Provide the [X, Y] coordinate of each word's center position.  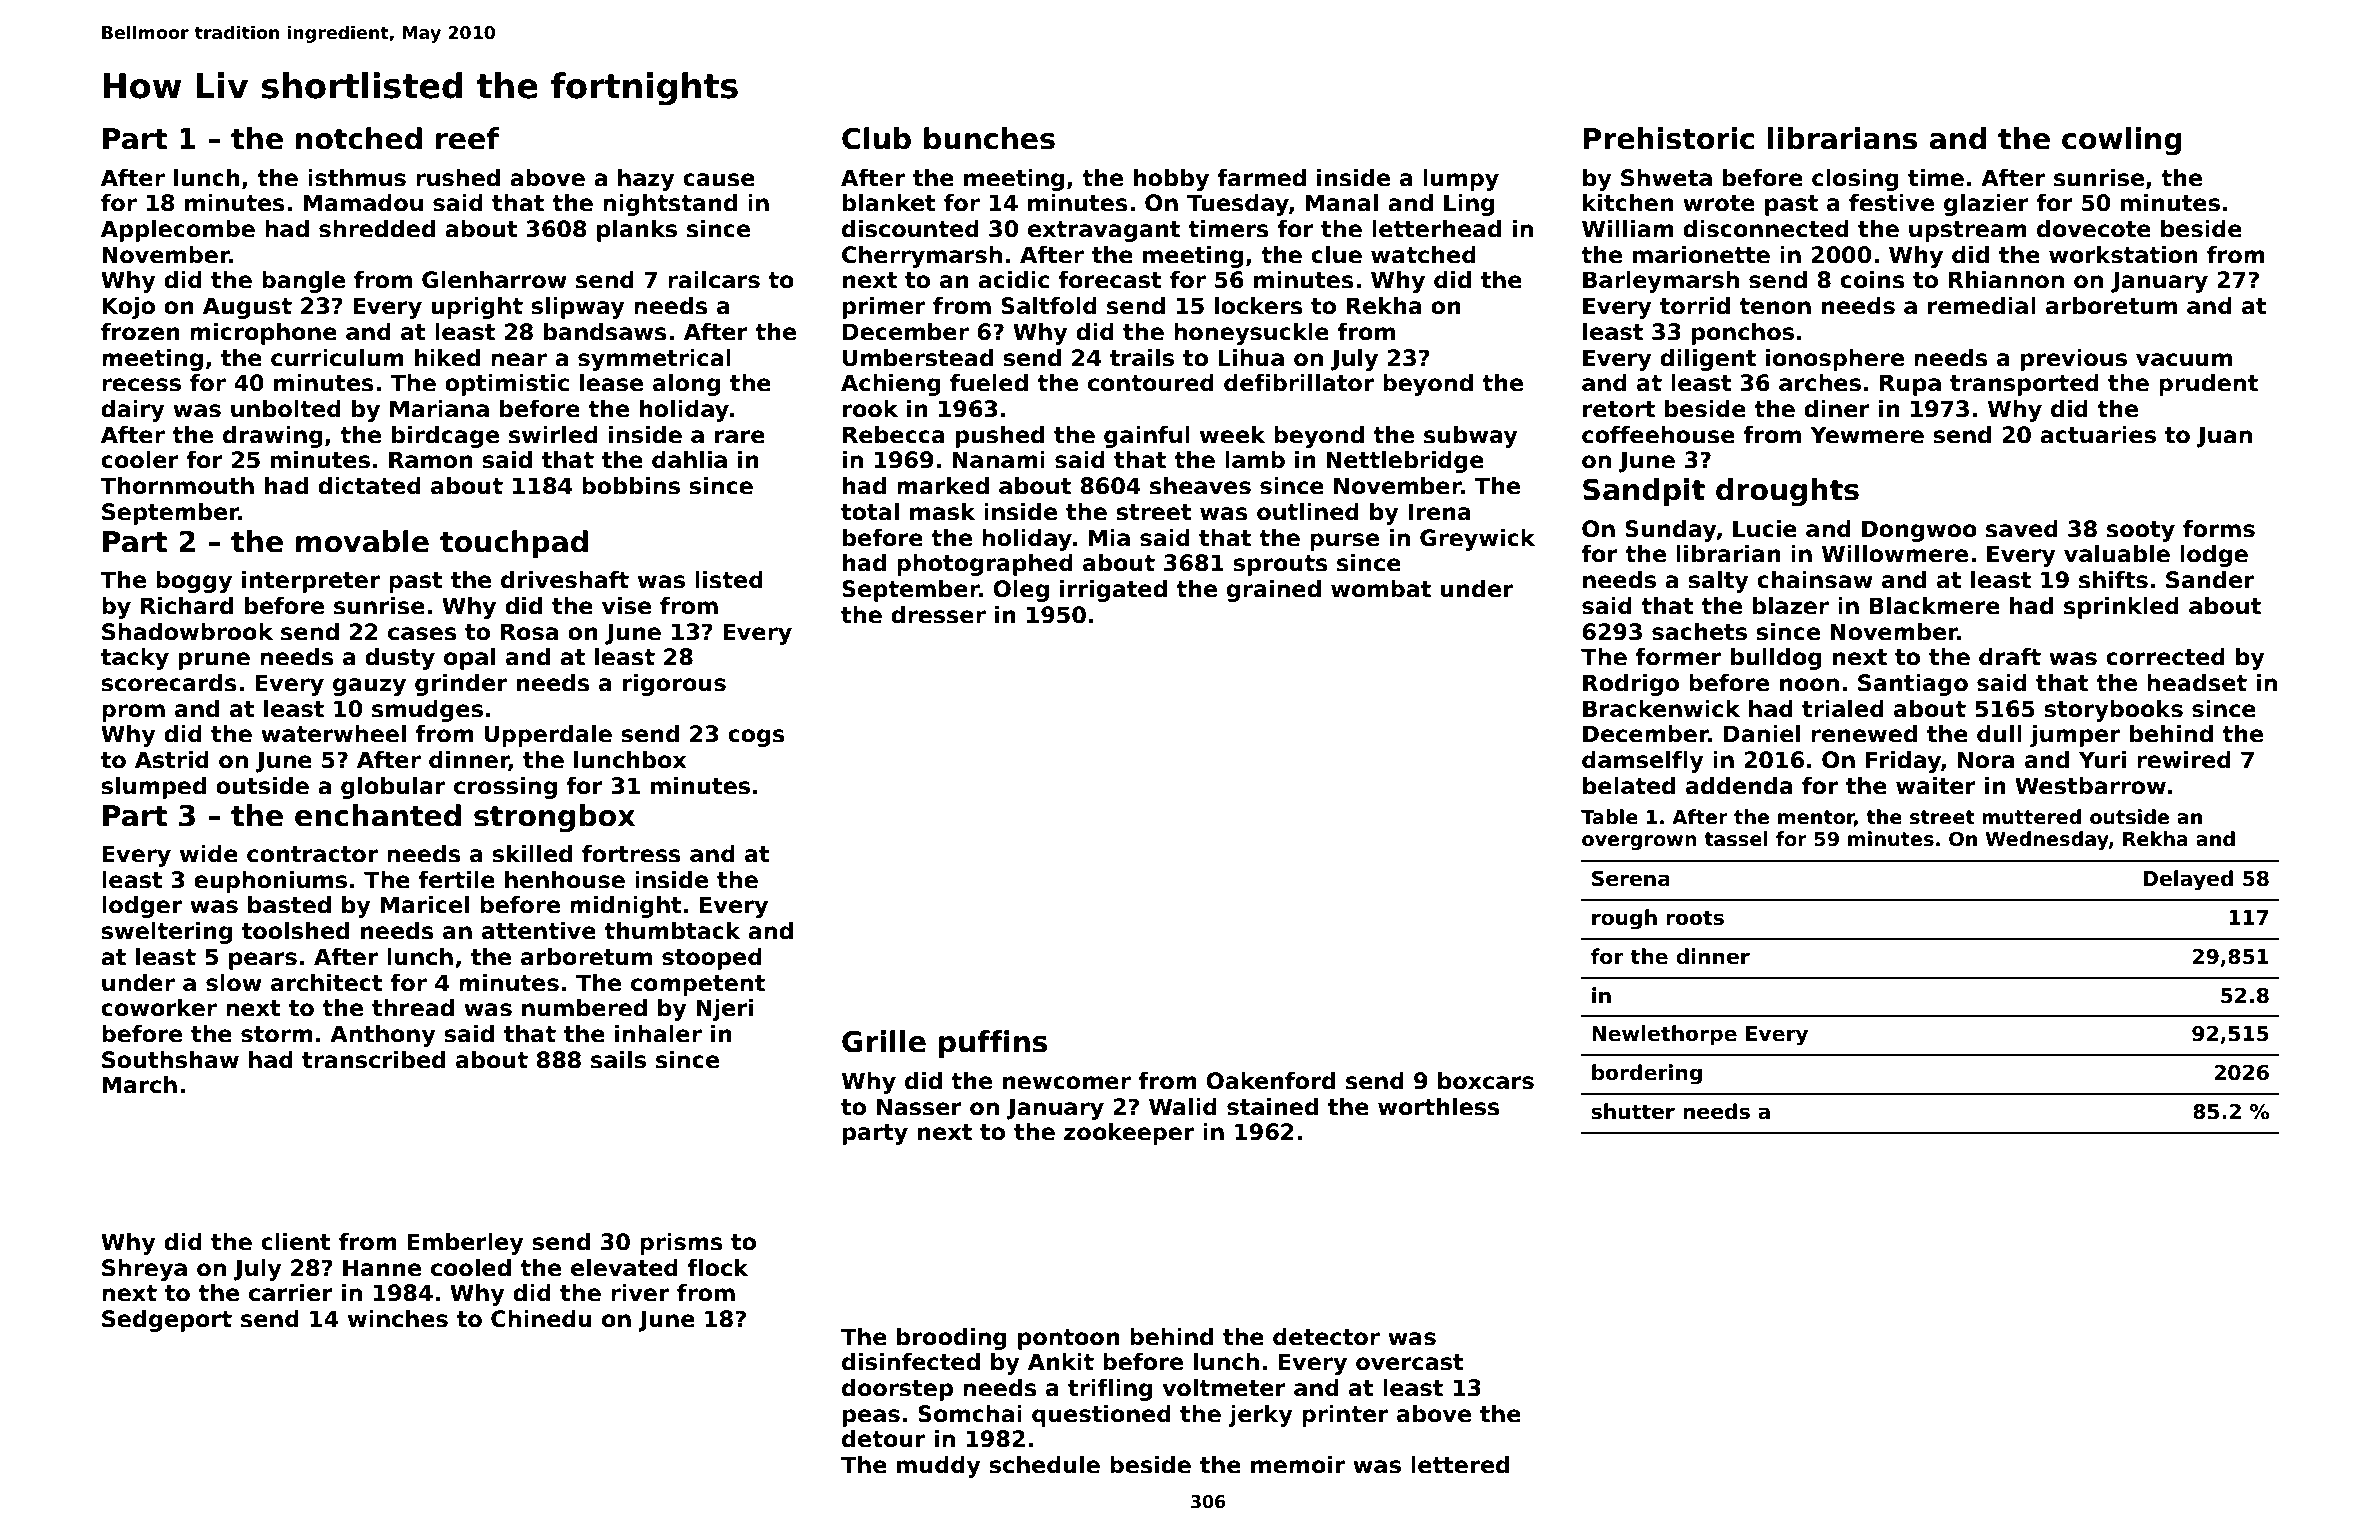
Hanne [382, 1268]
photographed [985, 565]
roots [1695, 918]
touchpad [514, 544]
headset [2197, 683]
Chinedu [541, 1319]
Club [876, 138]
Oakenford [1270, 1081]
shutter [1633, 1111]
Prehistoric [1669, 138]
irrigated [1113, 591]
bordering [1647, 1074]
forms [2219, 529]
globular [393, 788]
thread [413, 1008]
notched [359, 138]
